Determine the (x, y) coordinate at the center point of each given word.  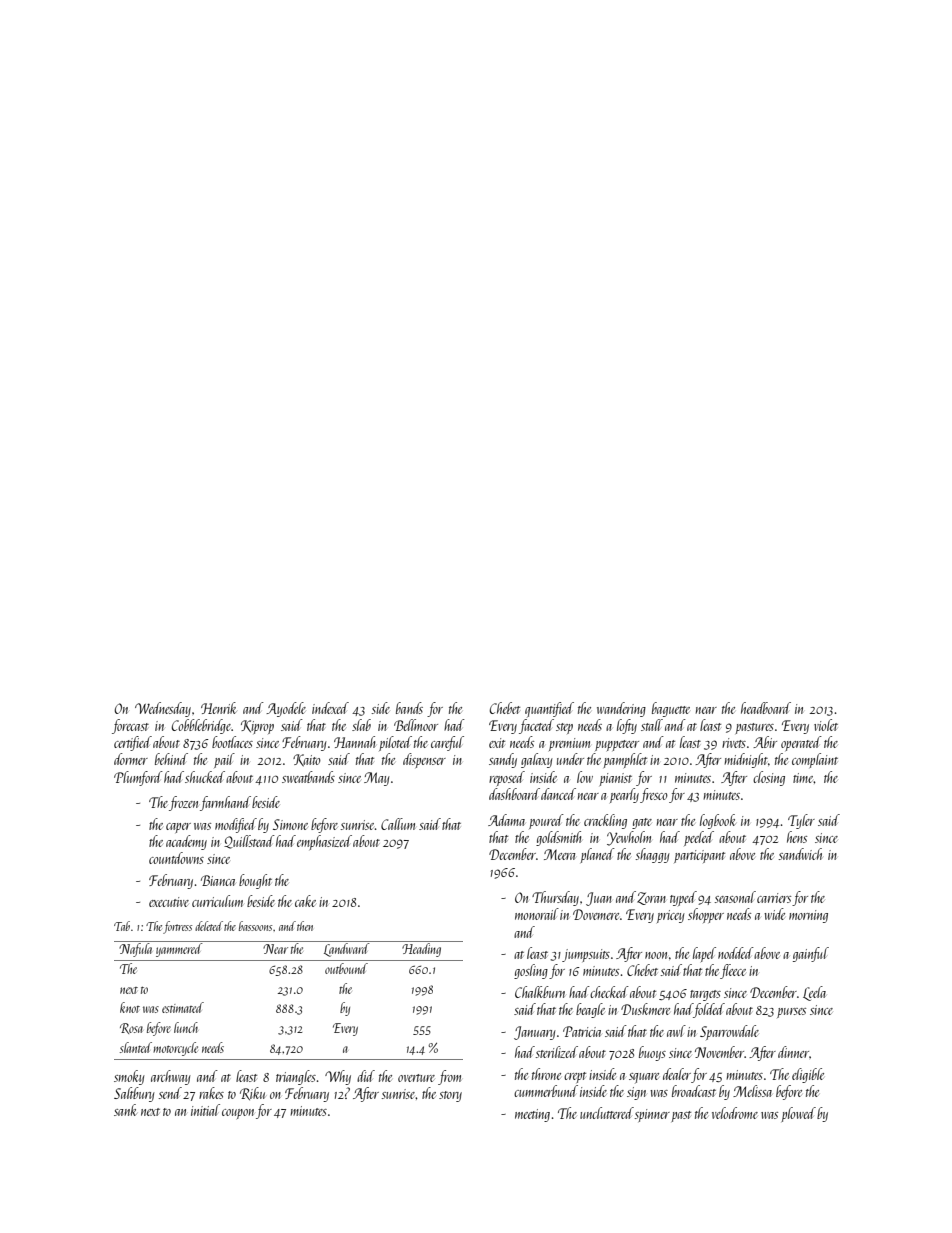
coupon (238, 1114)
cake (305, 901)
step (564, 728)
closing (769, 778)
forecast (130, 726)
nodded (736, 953)
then (305, 926)
